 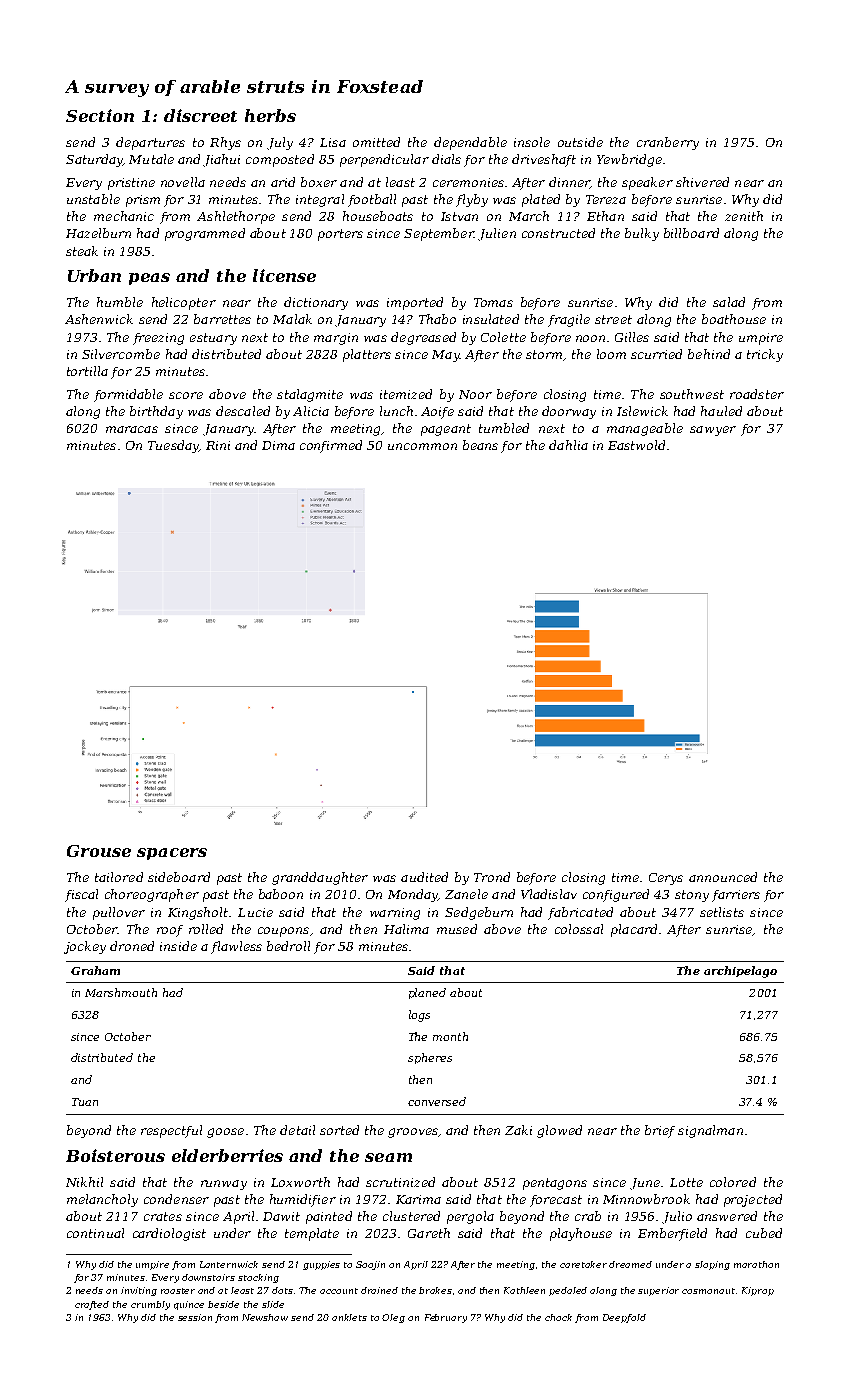 What do you see at coordinates (713, 431) in the document?
I see `sawyer` at bounding box center [713, 431].
